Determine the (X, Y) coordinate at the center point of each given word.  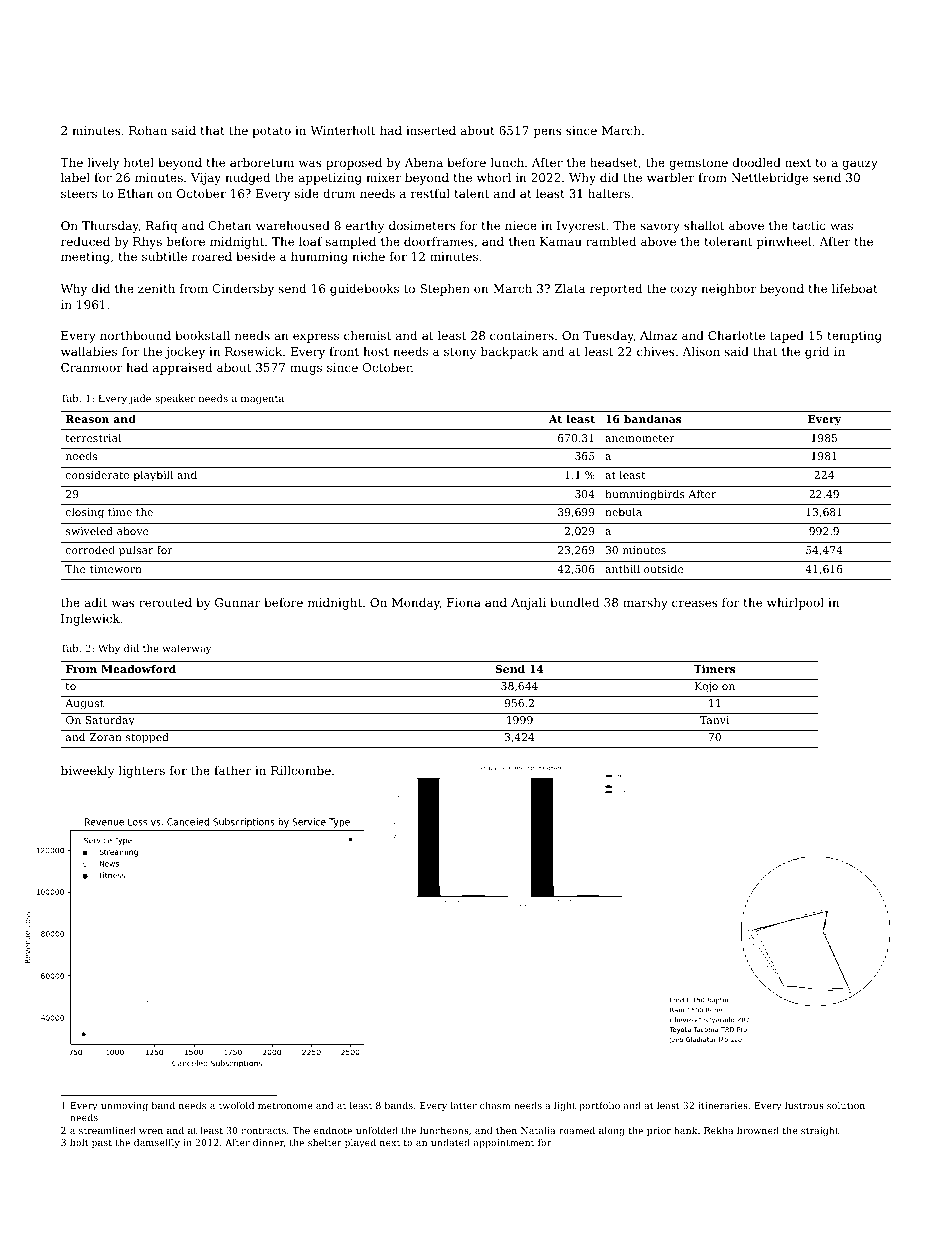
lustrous (804, 1105)
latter (464, 1105)
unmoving (124, 1106)
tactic (809, 225)
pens (548, 133)
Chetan (230, 225)
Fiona (464, 602)
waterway (187, 649)
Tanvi (714, 720)
